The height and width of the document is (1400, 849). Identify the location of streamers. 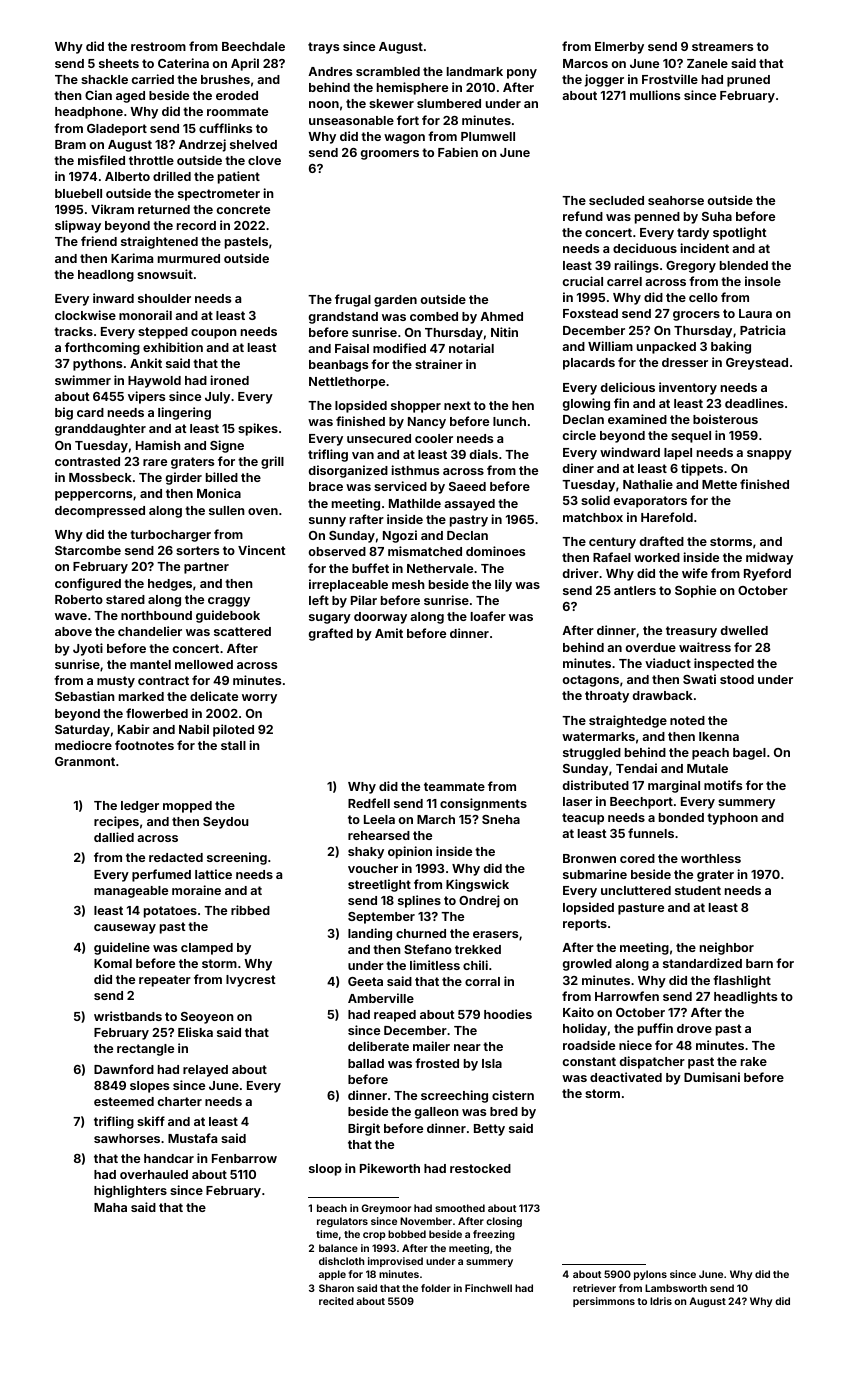
(722, 46).
